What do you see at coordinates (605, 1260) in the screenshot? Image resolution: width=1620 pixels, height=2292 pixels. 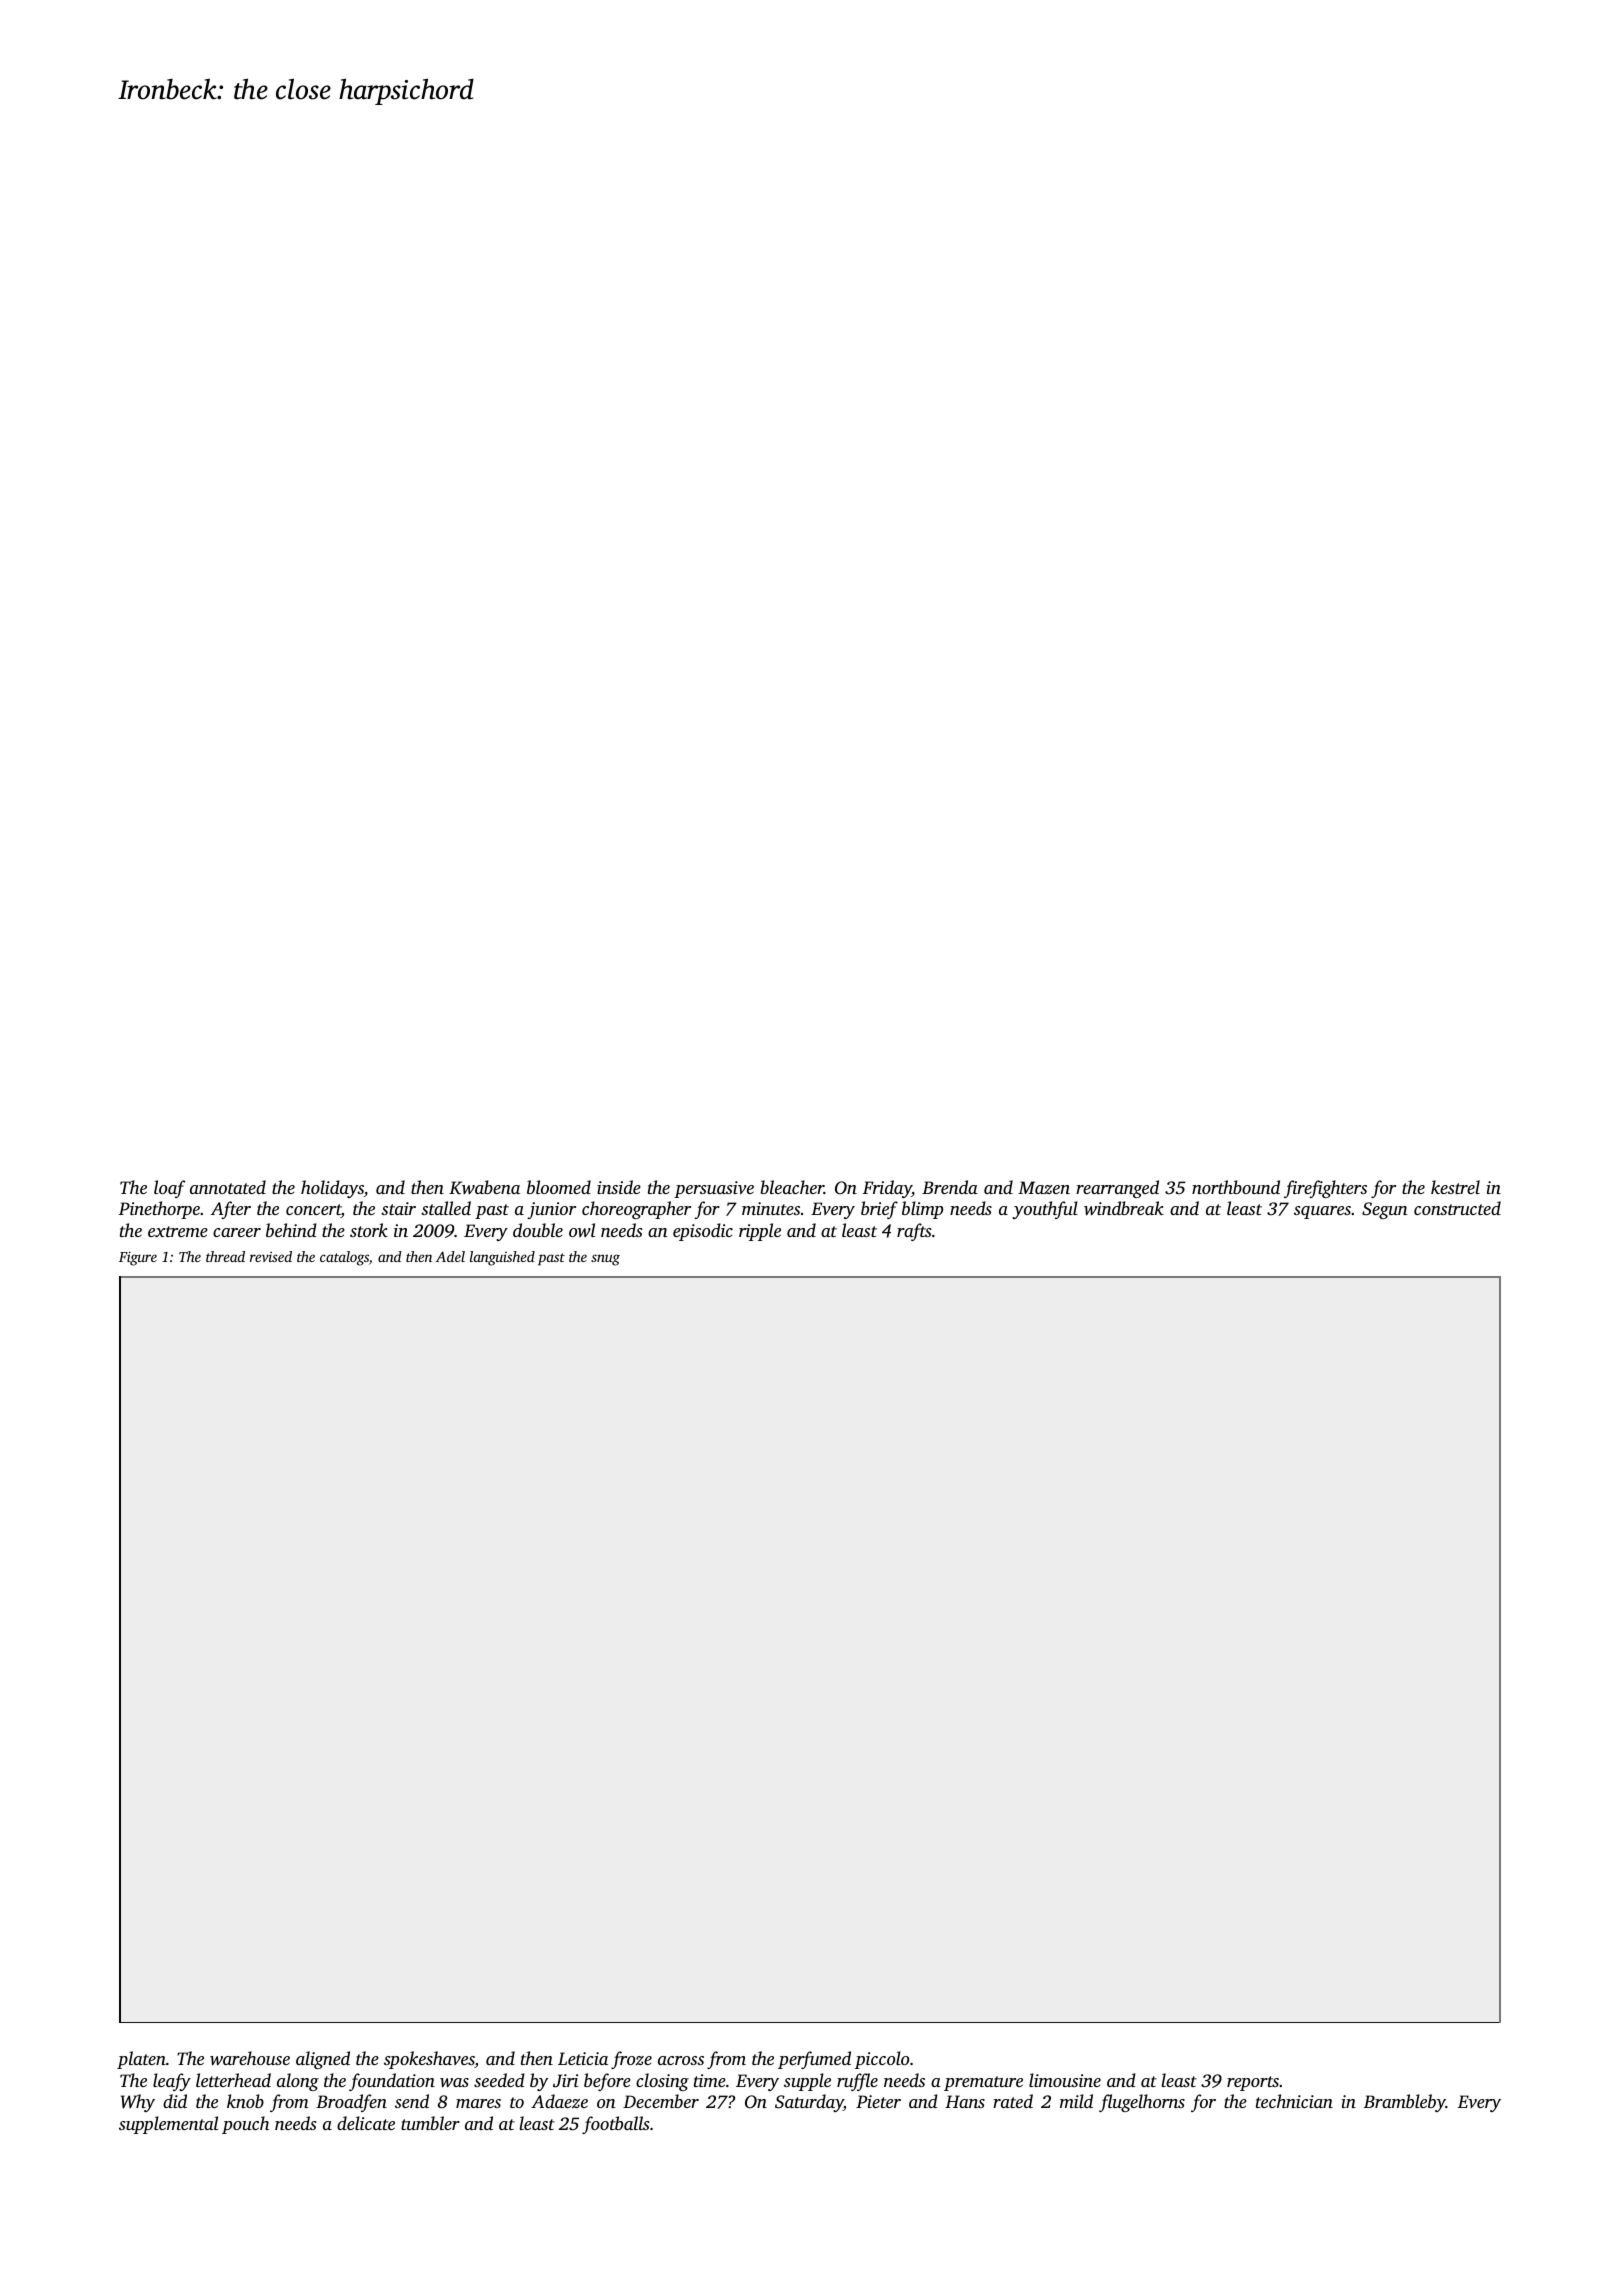 I see `snug` at bounding box center [605, 1260].
